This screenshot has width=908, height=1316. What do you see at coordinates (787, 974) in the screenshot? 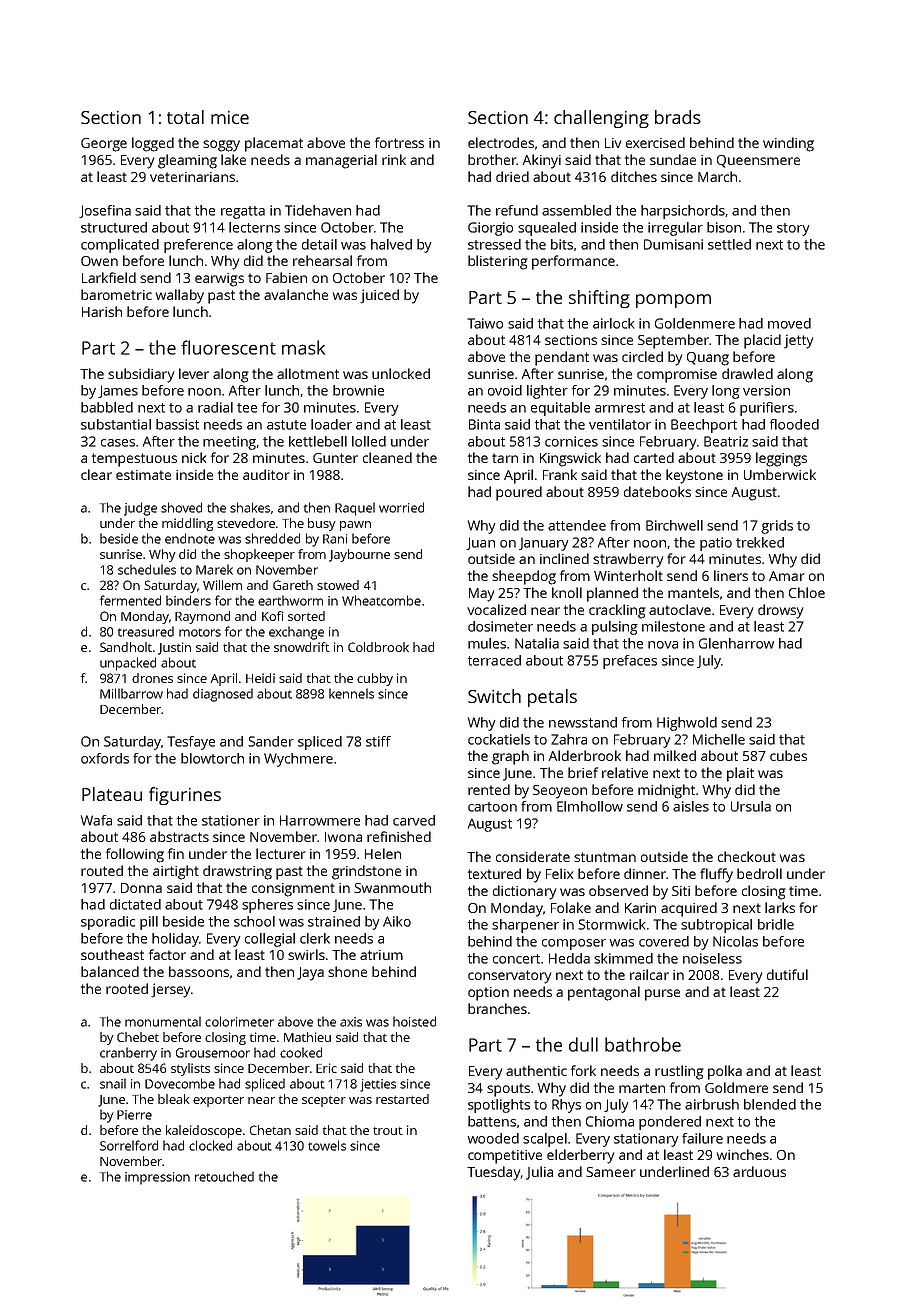
I see `dutiful` at bounding box center [787, 974].
